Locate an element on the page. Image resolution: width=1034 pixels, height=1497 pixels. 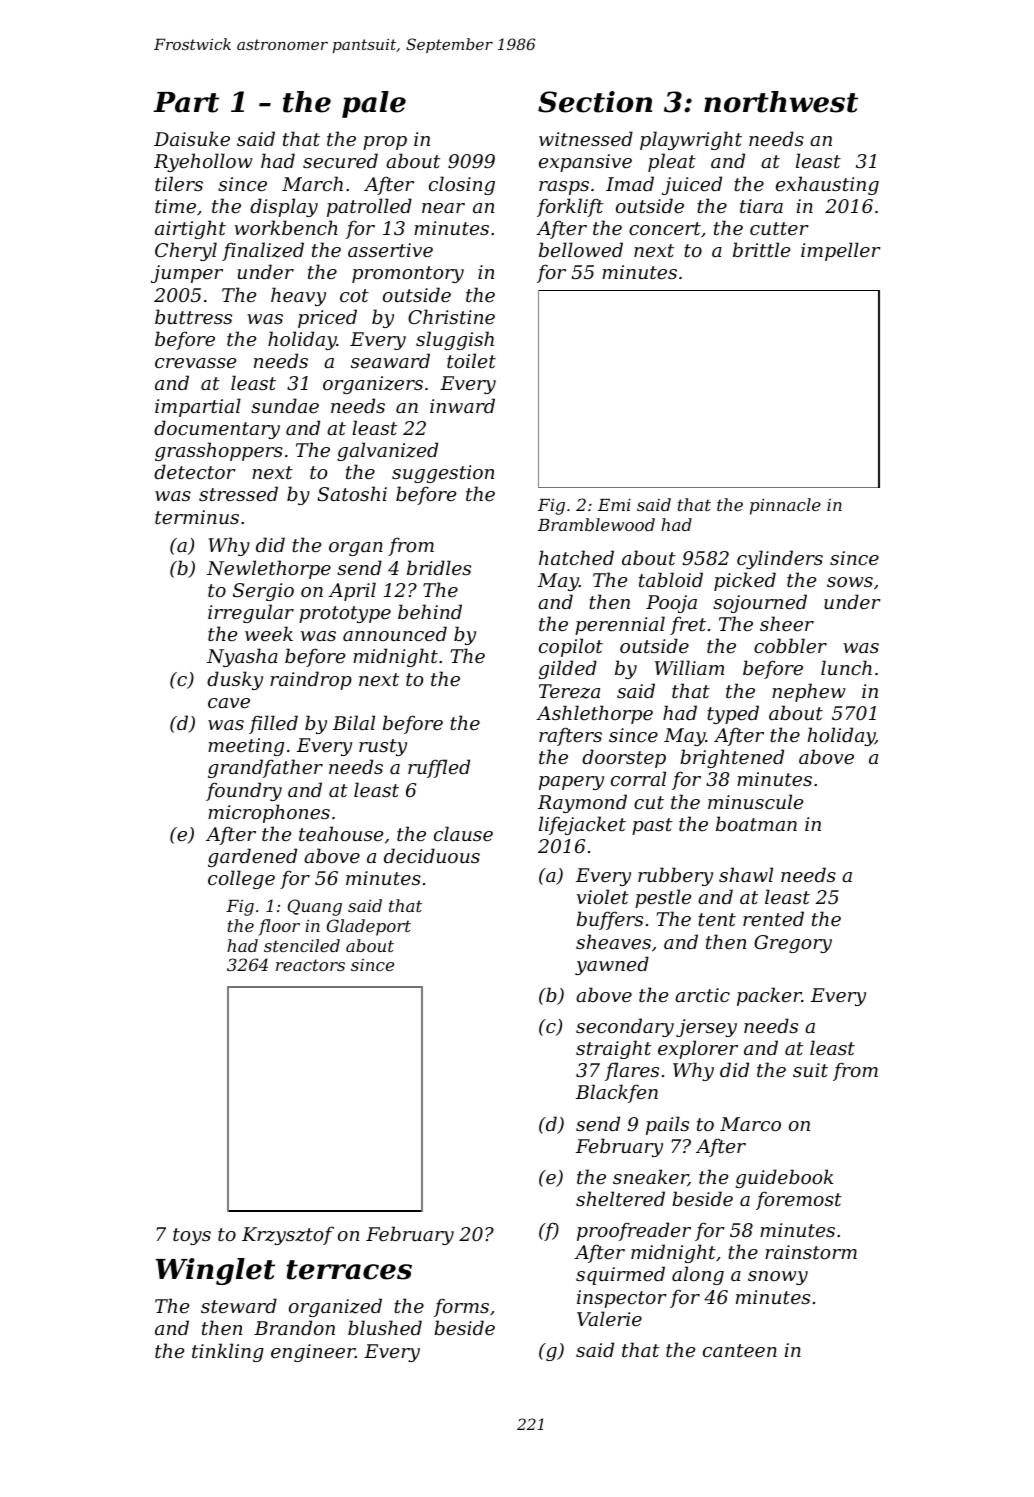
pale is located at coordinates (374, 104).
